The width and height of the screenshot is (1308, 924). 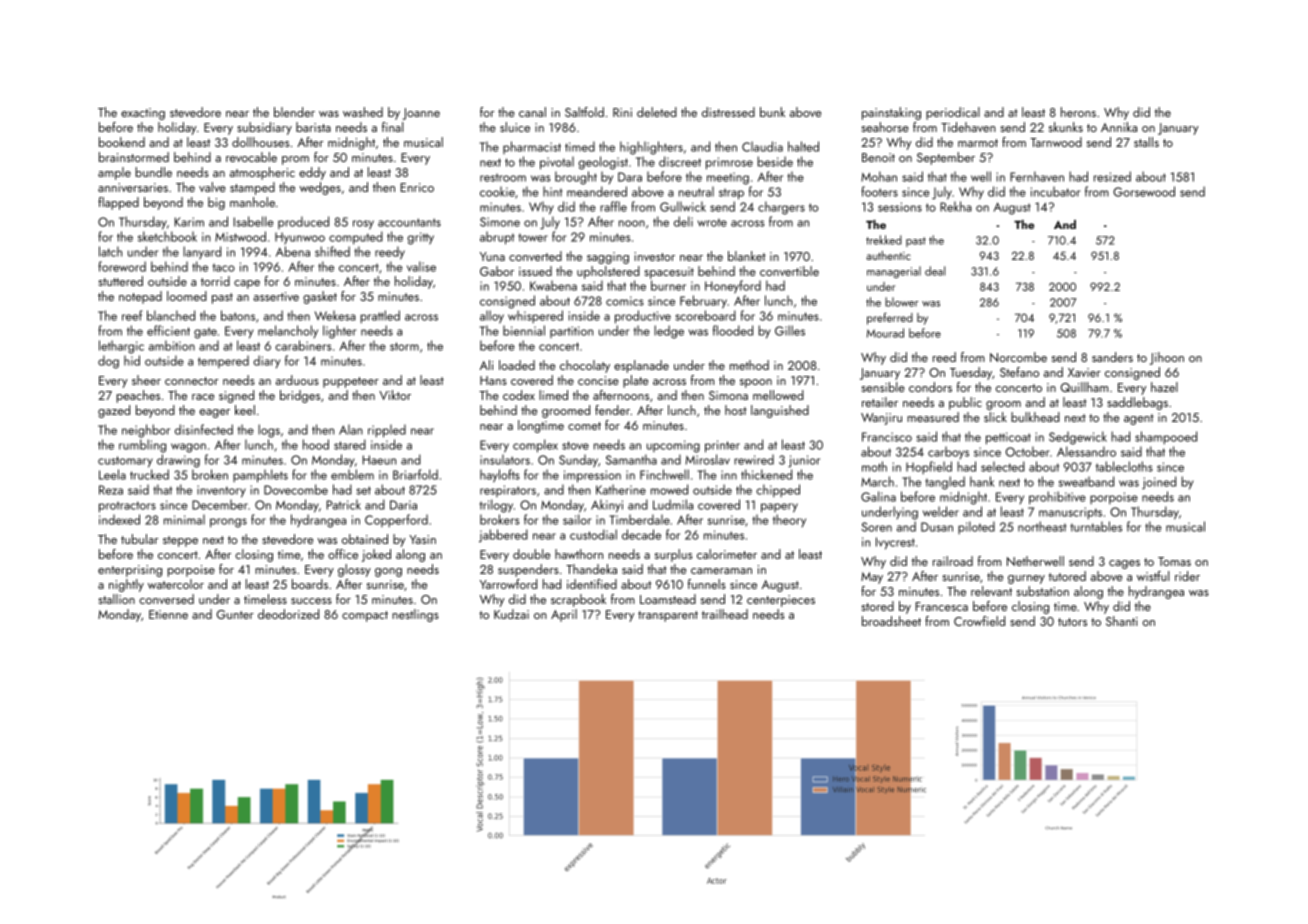 What do you see at coordinates (247, 284) in the screenshot?
I see `cape` at bounding box center [247, 284].
